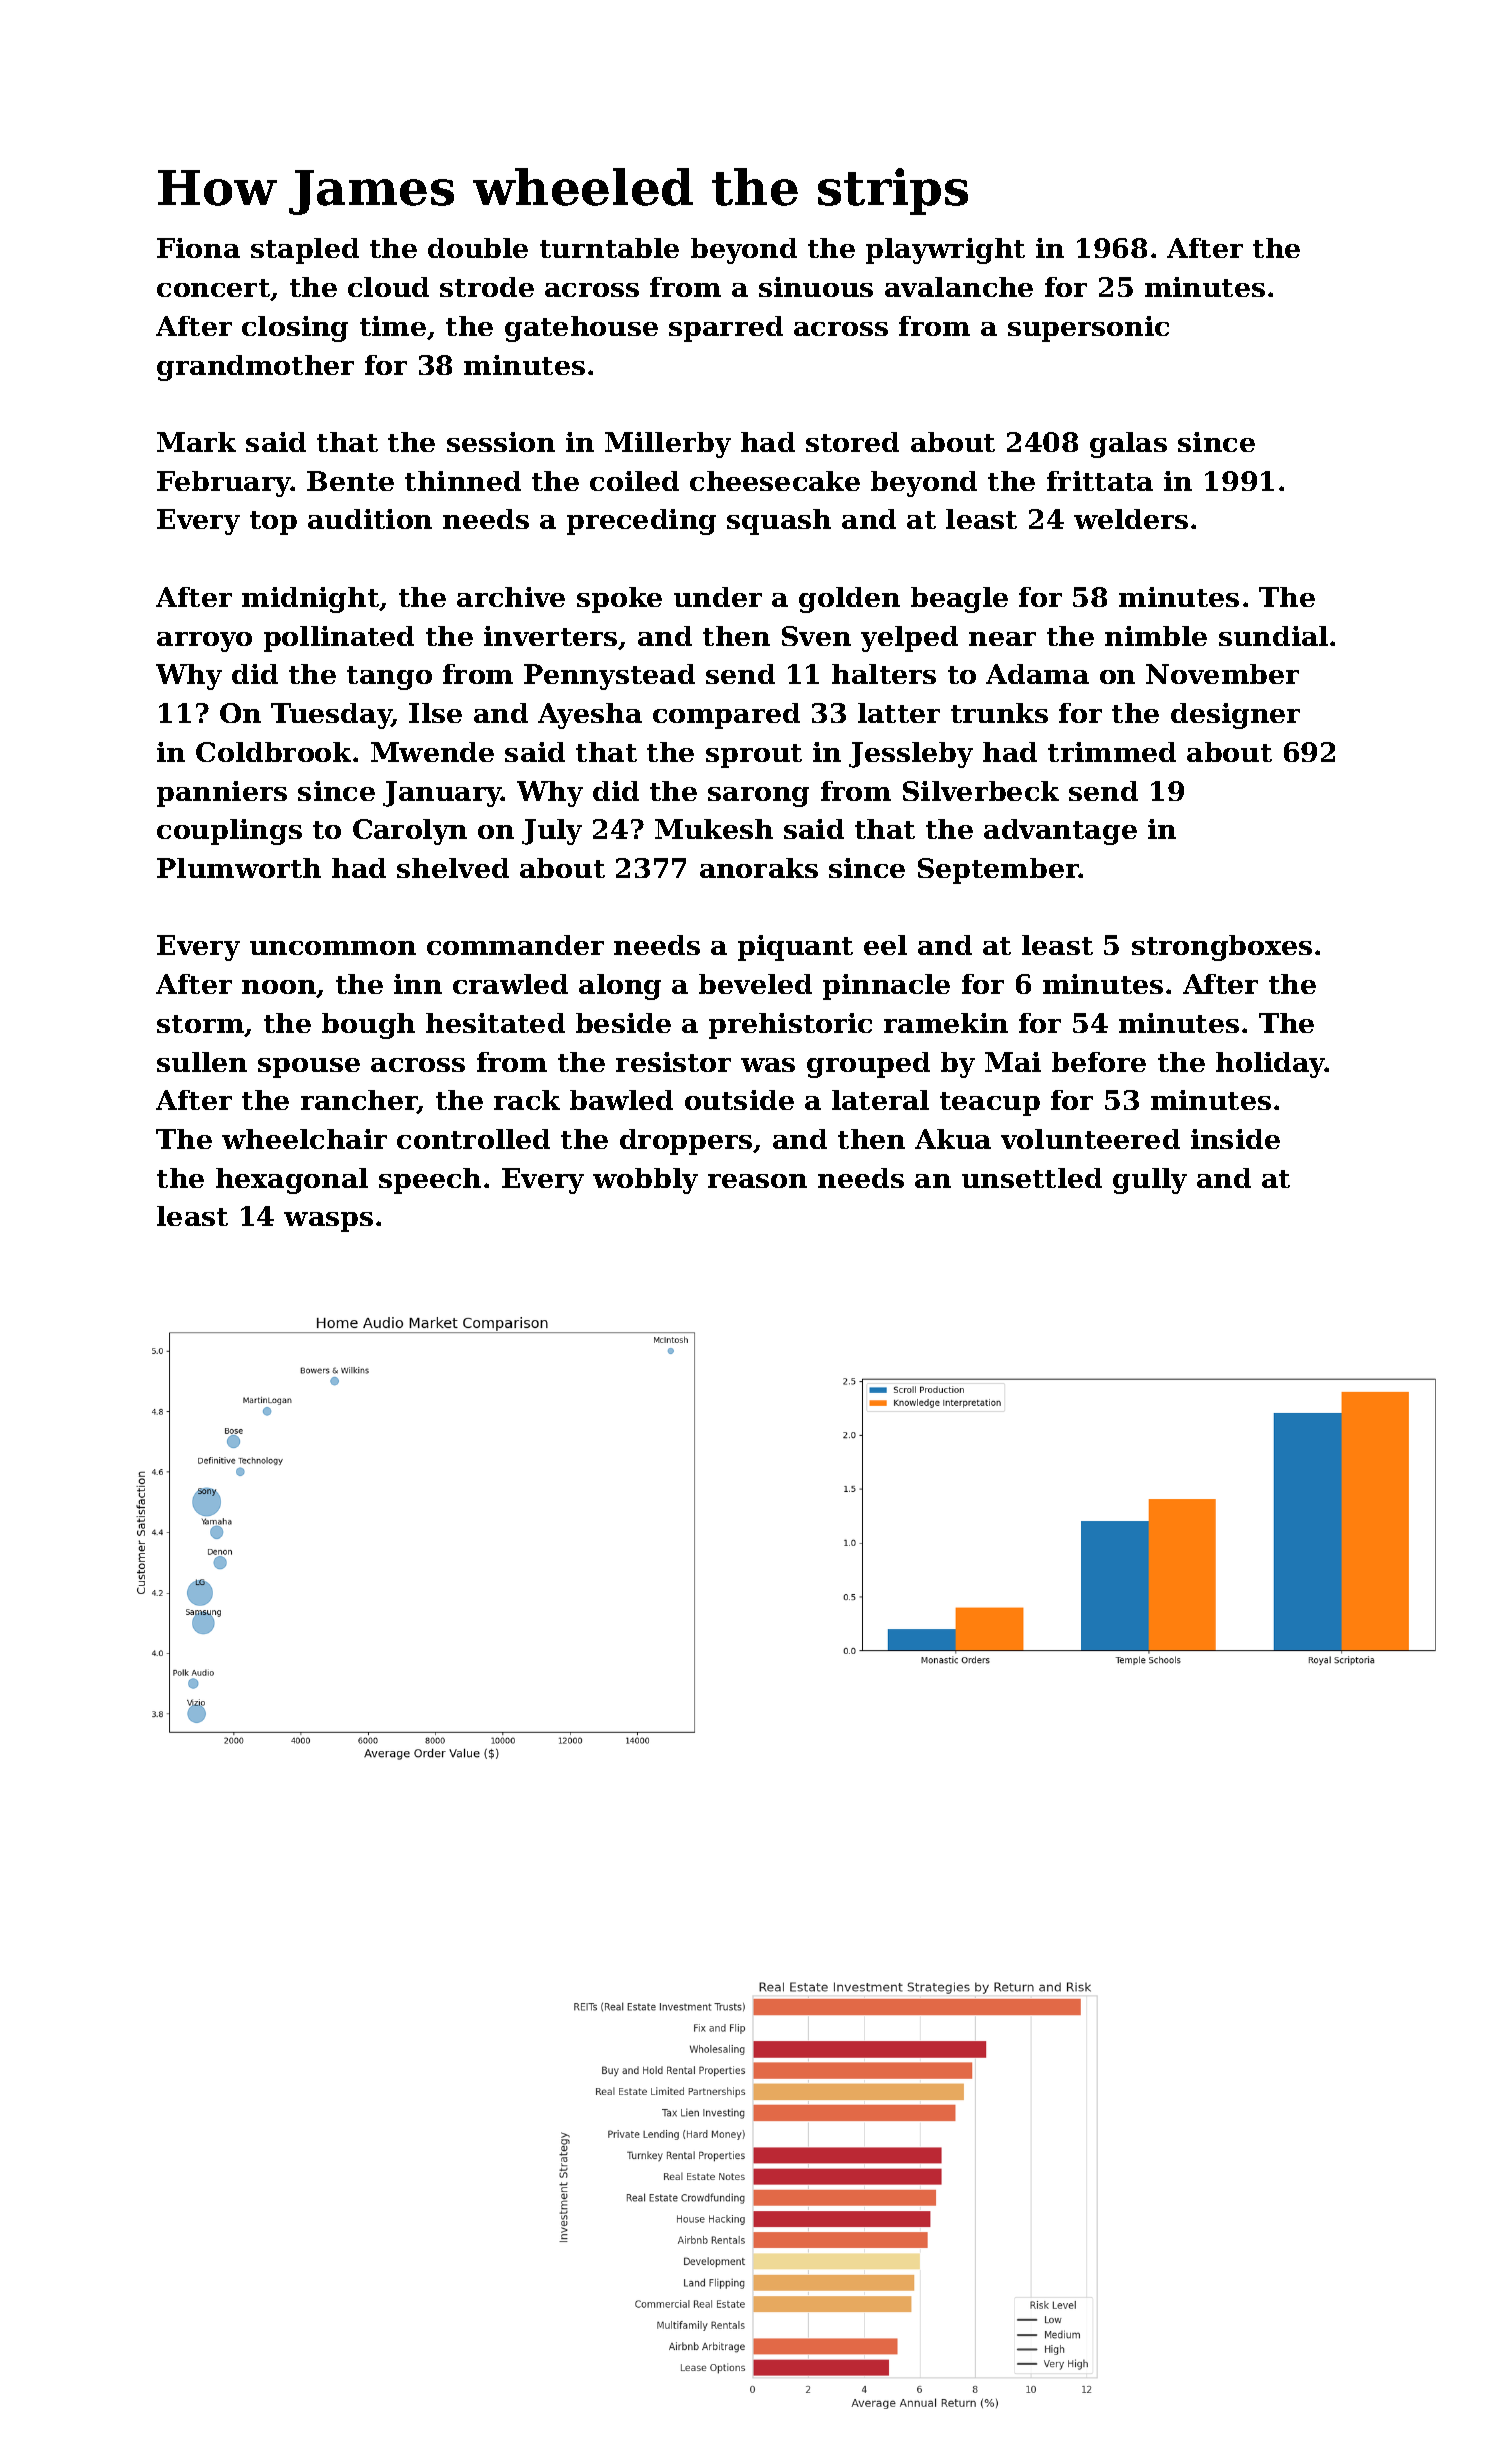  I want to click on sullen, so click(202, 1062).
